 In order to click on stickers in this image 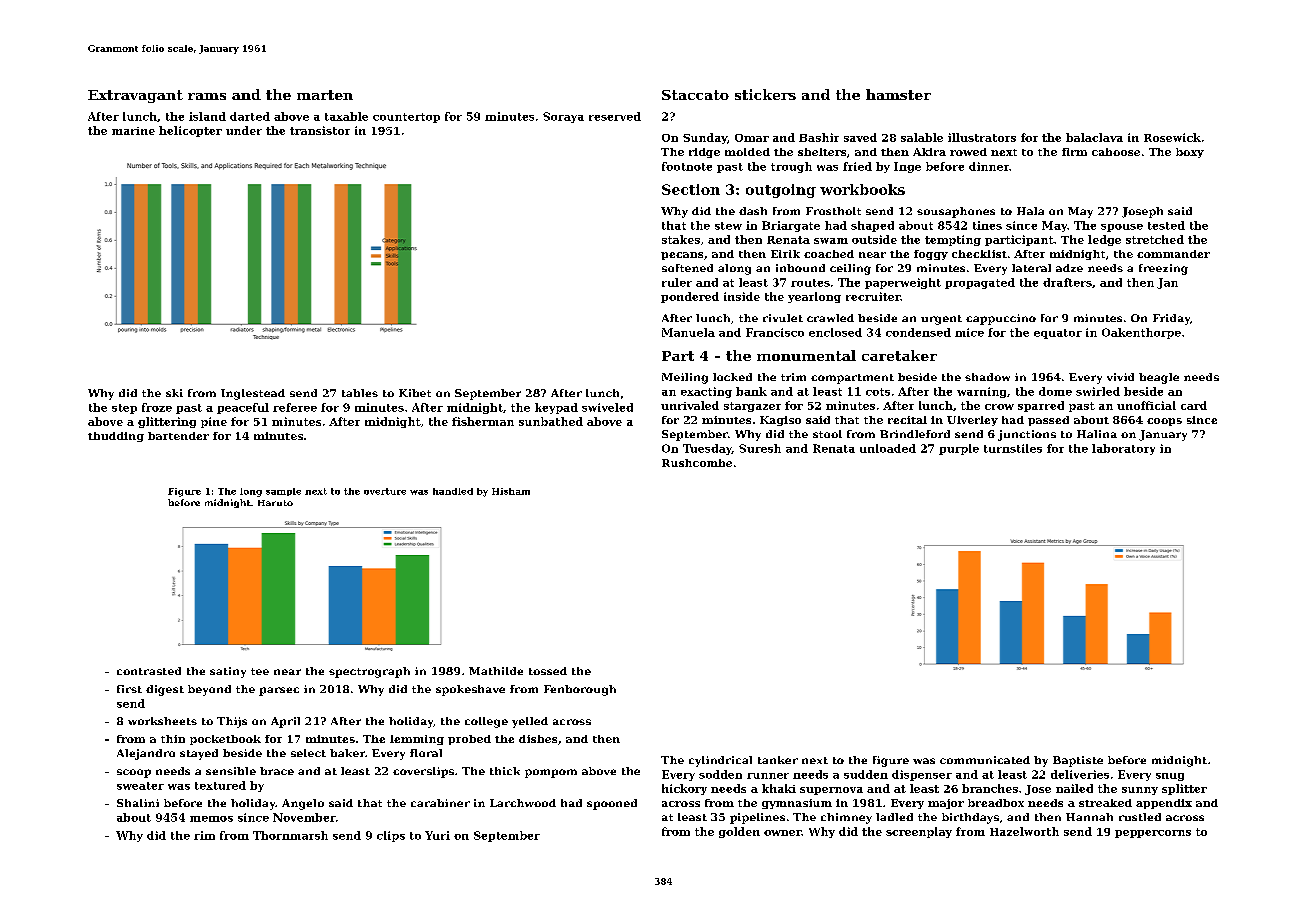, I will do `click(765, 94)`.
